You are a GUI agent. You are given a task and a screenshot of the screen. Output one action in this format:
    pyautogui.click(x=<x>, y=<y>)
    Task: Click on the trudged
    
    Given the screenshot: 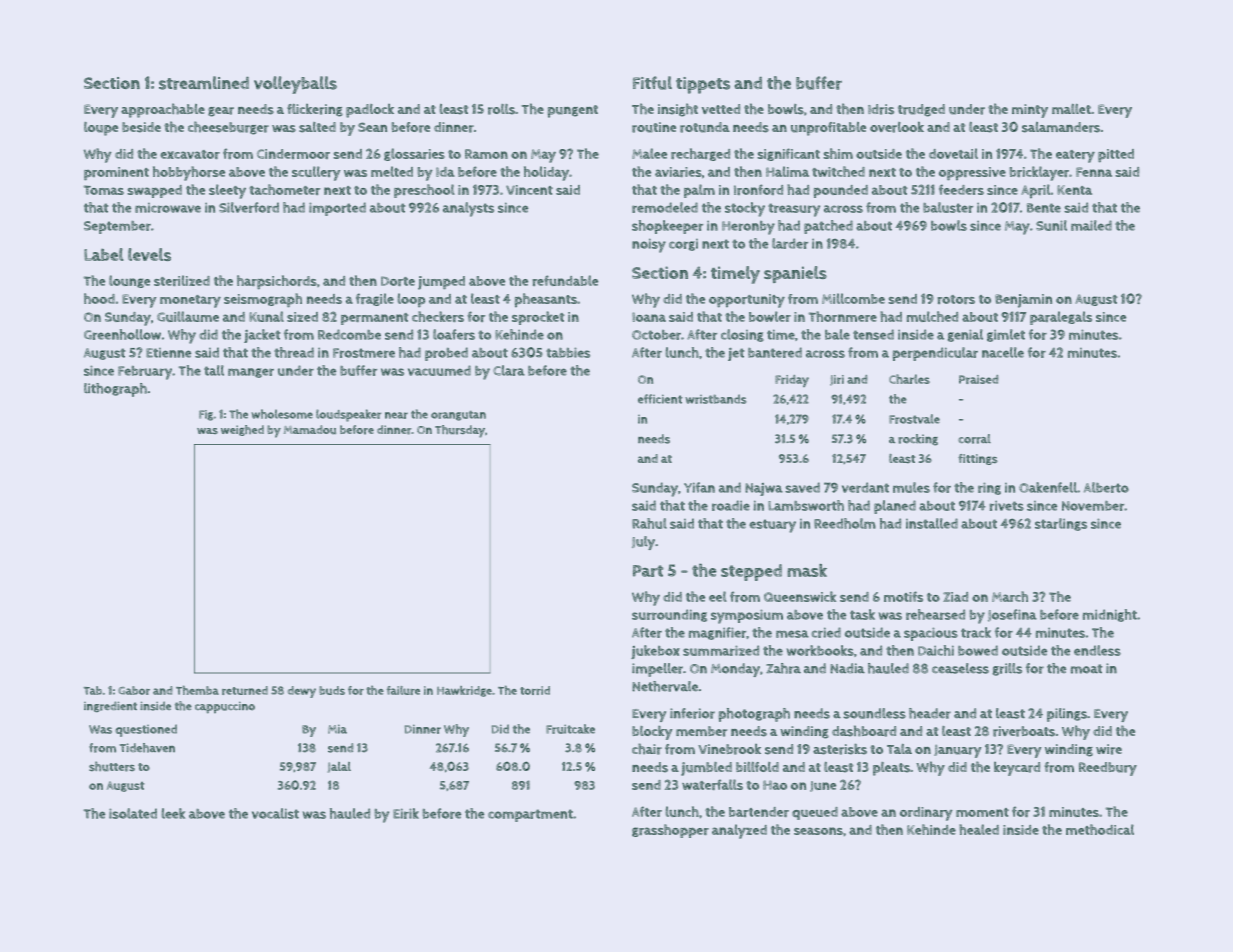 What is the action you would take?
    pyautogui.click(x=921, y=110)
